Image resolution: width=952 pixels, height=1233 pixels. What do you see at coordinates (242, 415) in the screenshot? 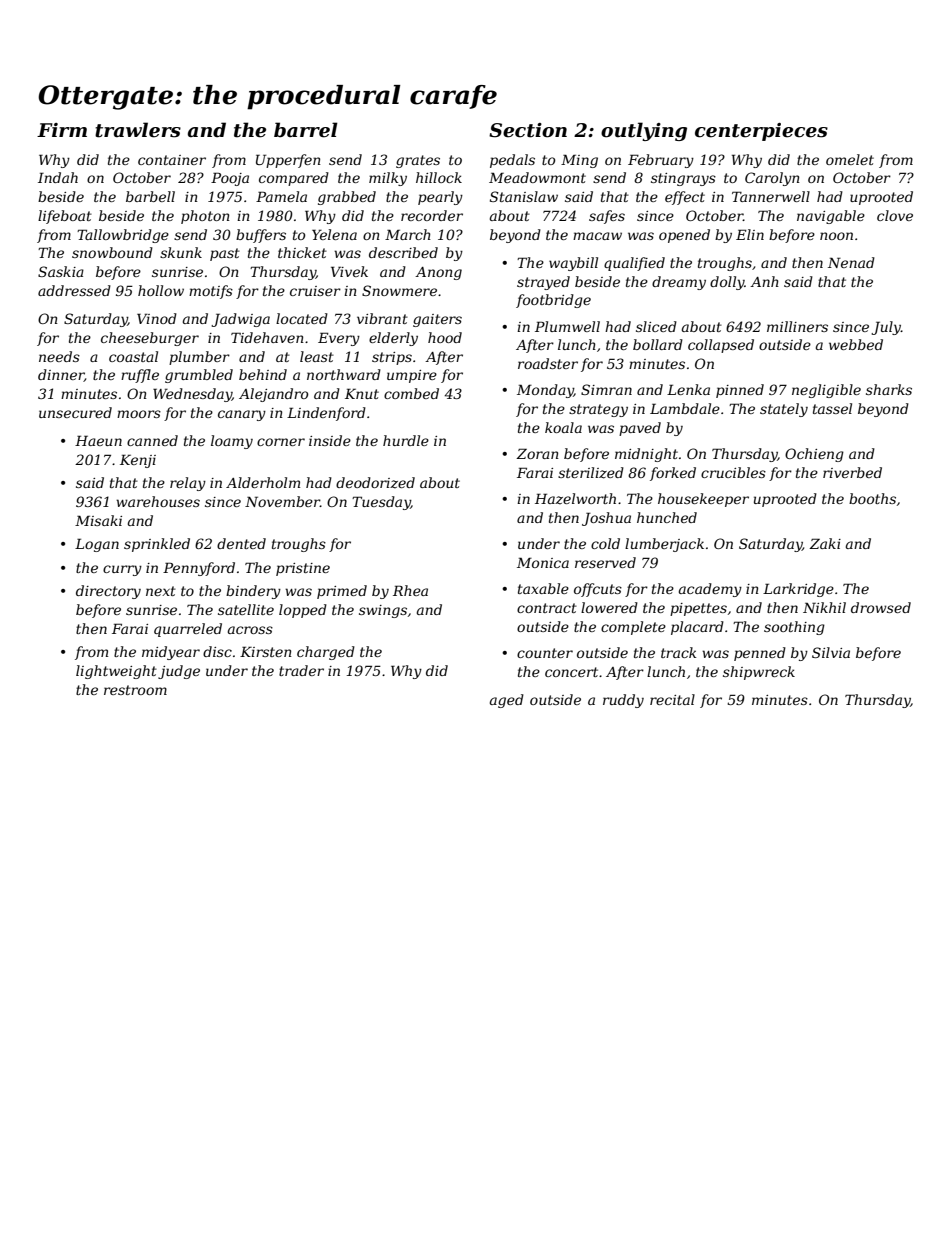
I see `canary` at bounding box center [242, 415].
